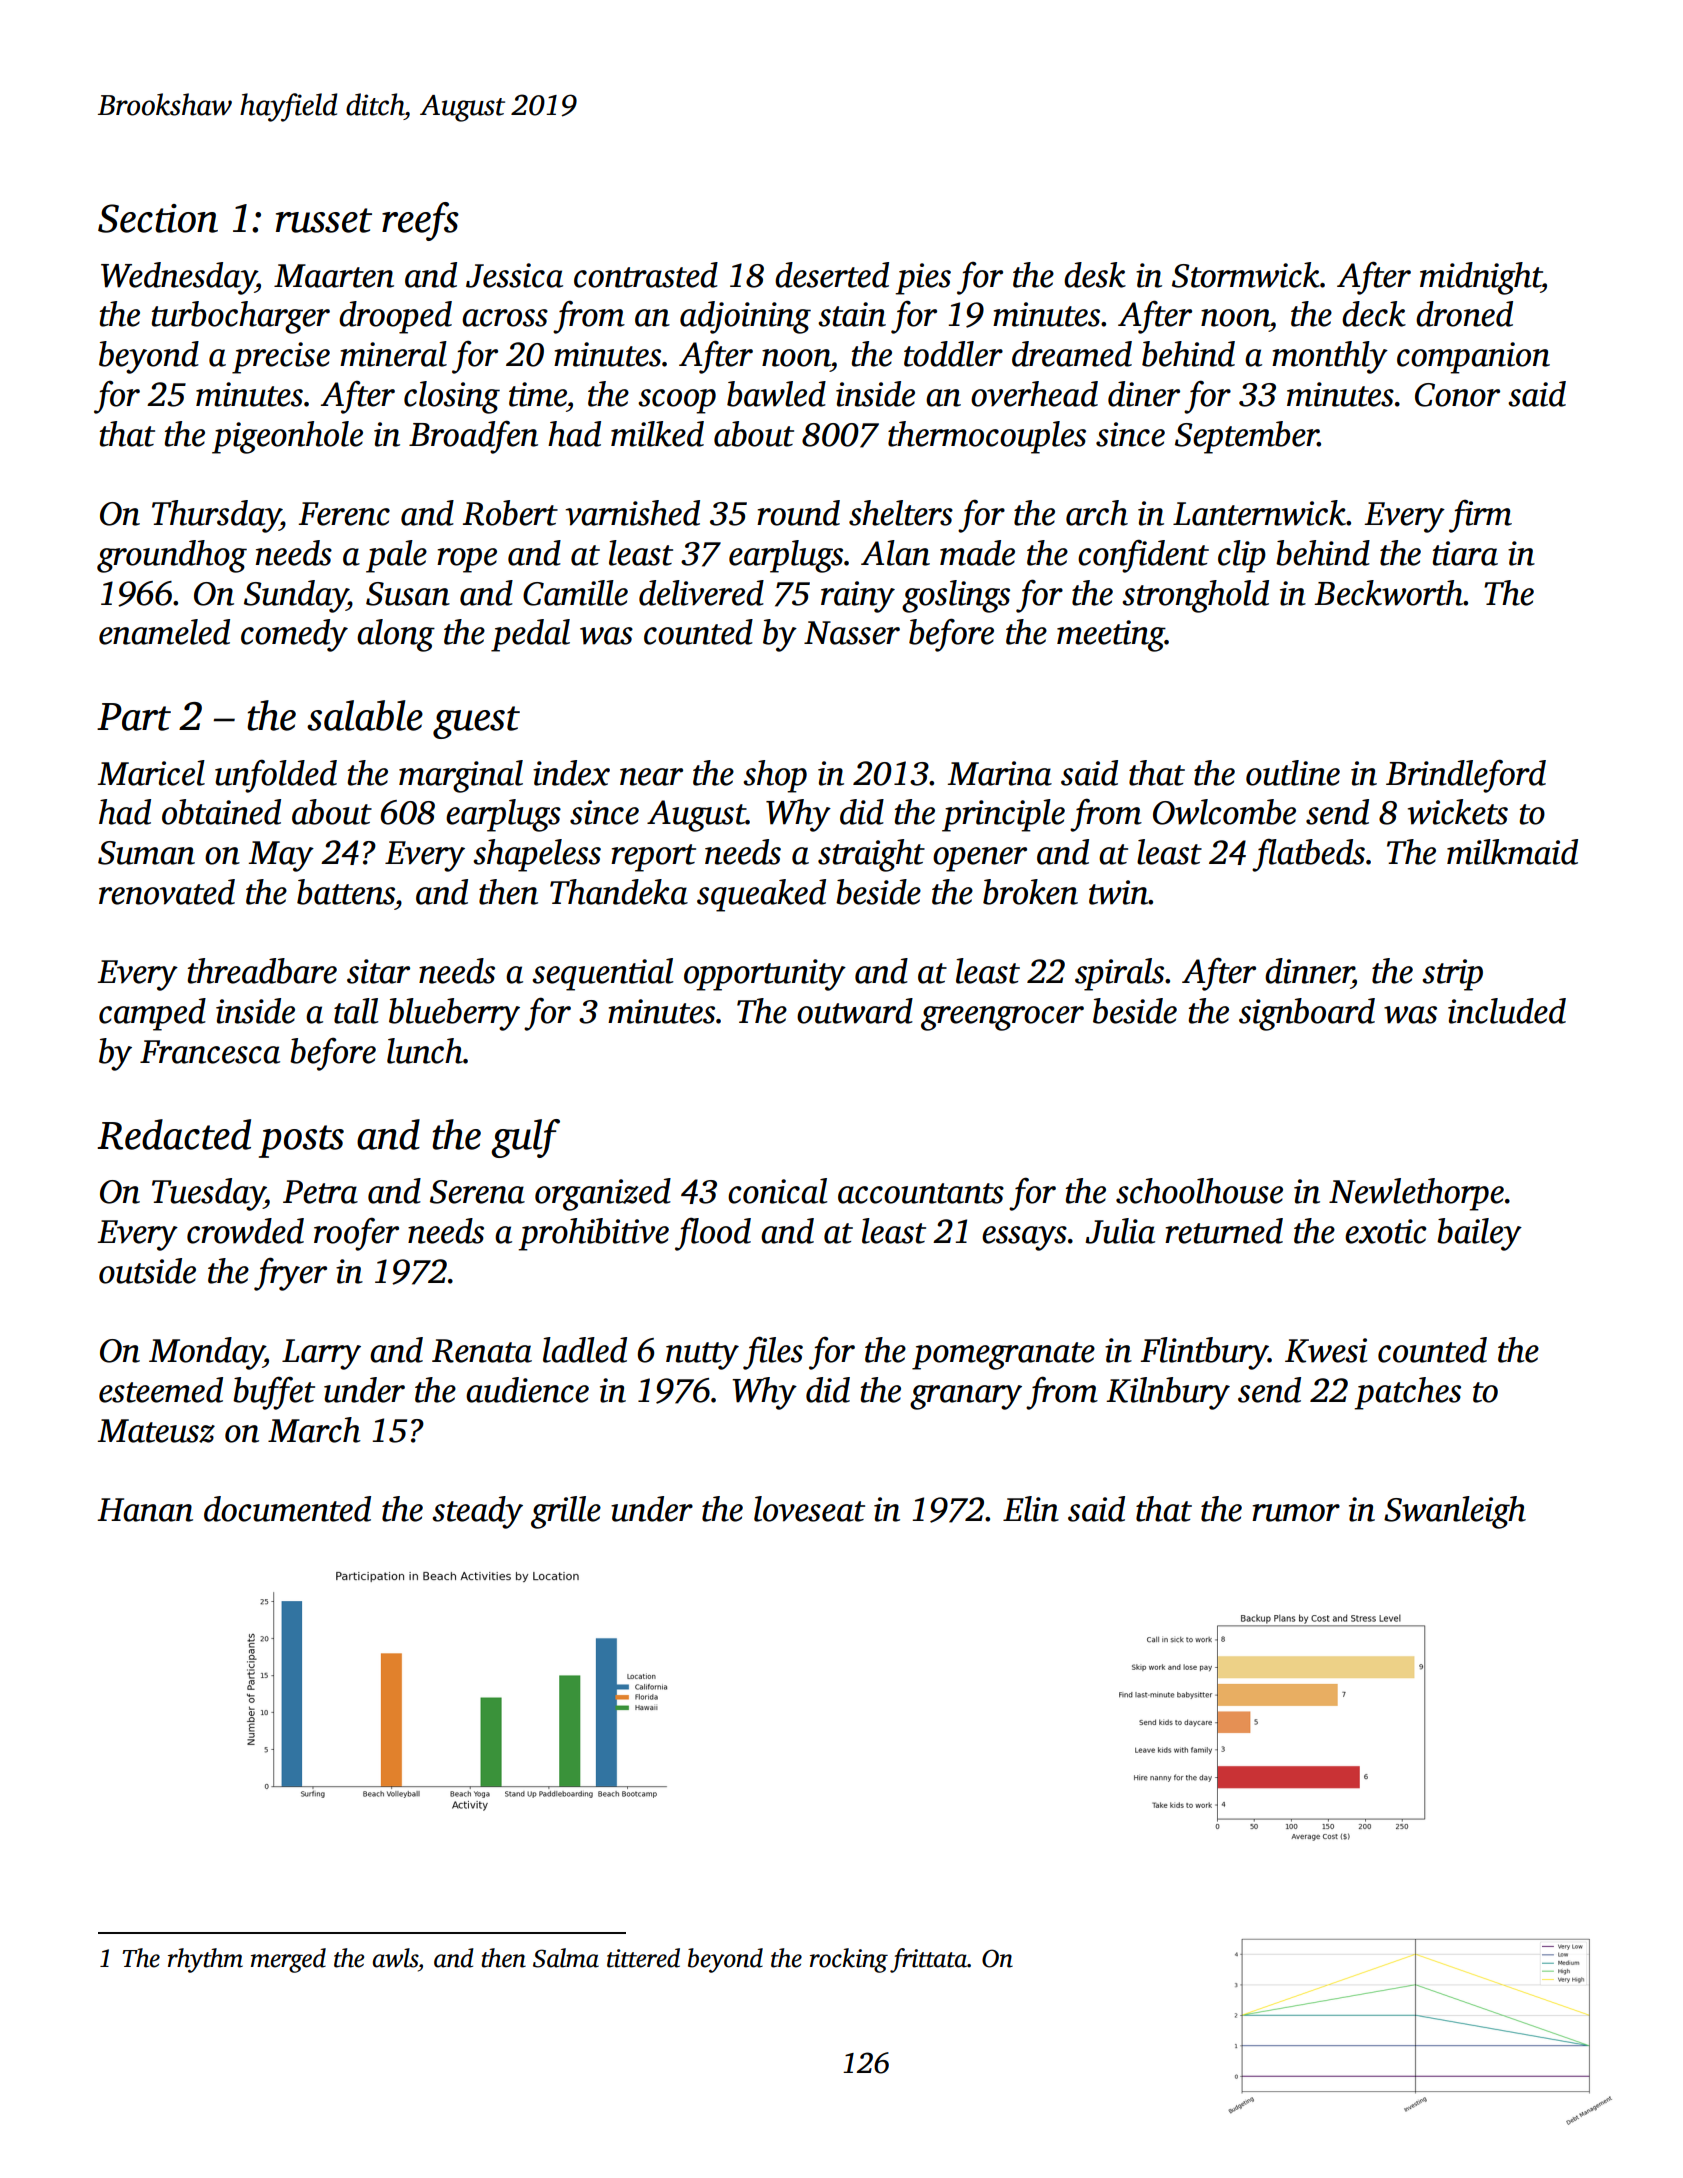  I want to click on rhythm, so click(205, 1960).
